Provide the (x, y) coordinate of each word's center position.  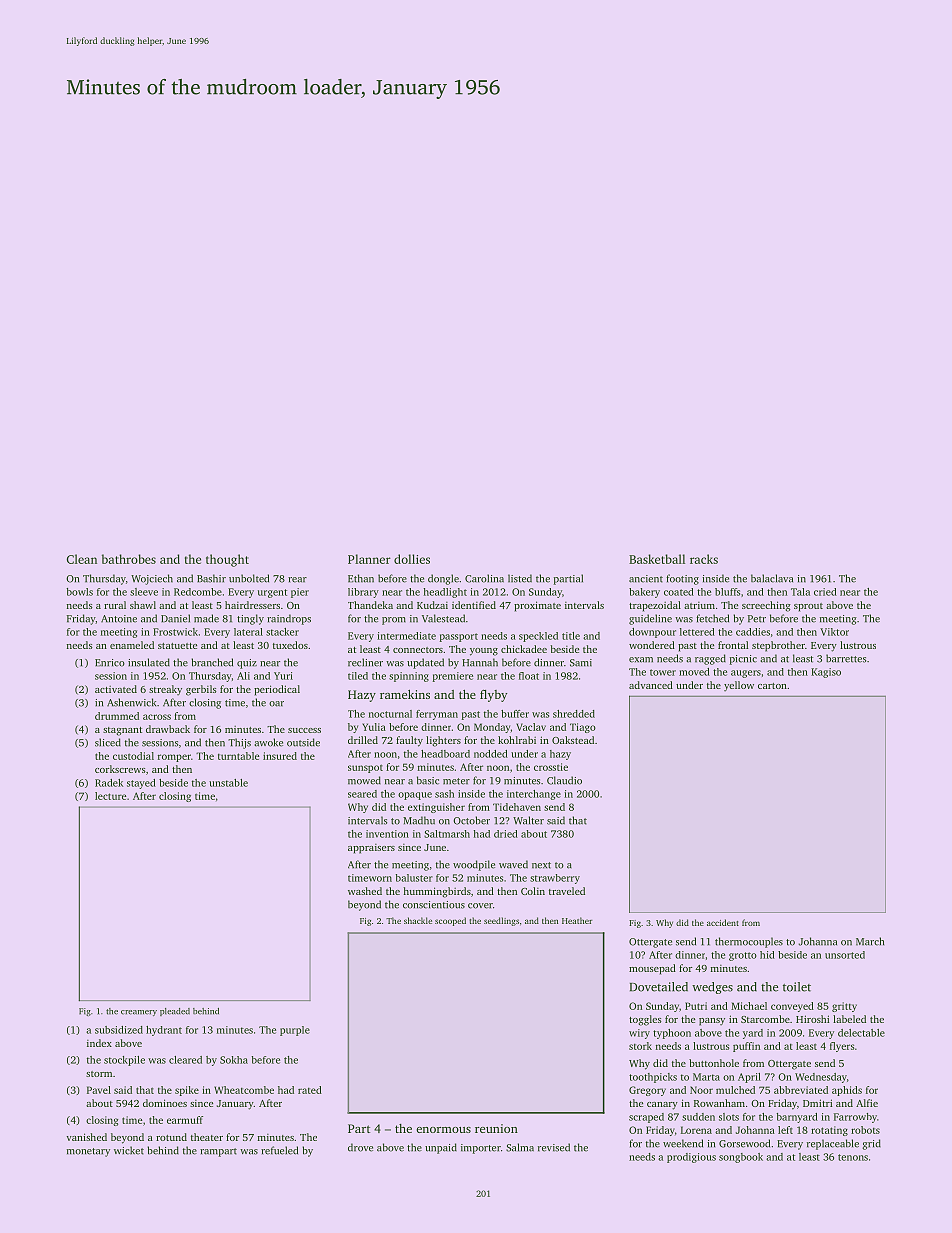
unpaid (441, 1148)
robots (865, 1130)
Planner (369, 559)
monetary (88, 1152)
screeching (766, 606)
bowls (79, 592)
